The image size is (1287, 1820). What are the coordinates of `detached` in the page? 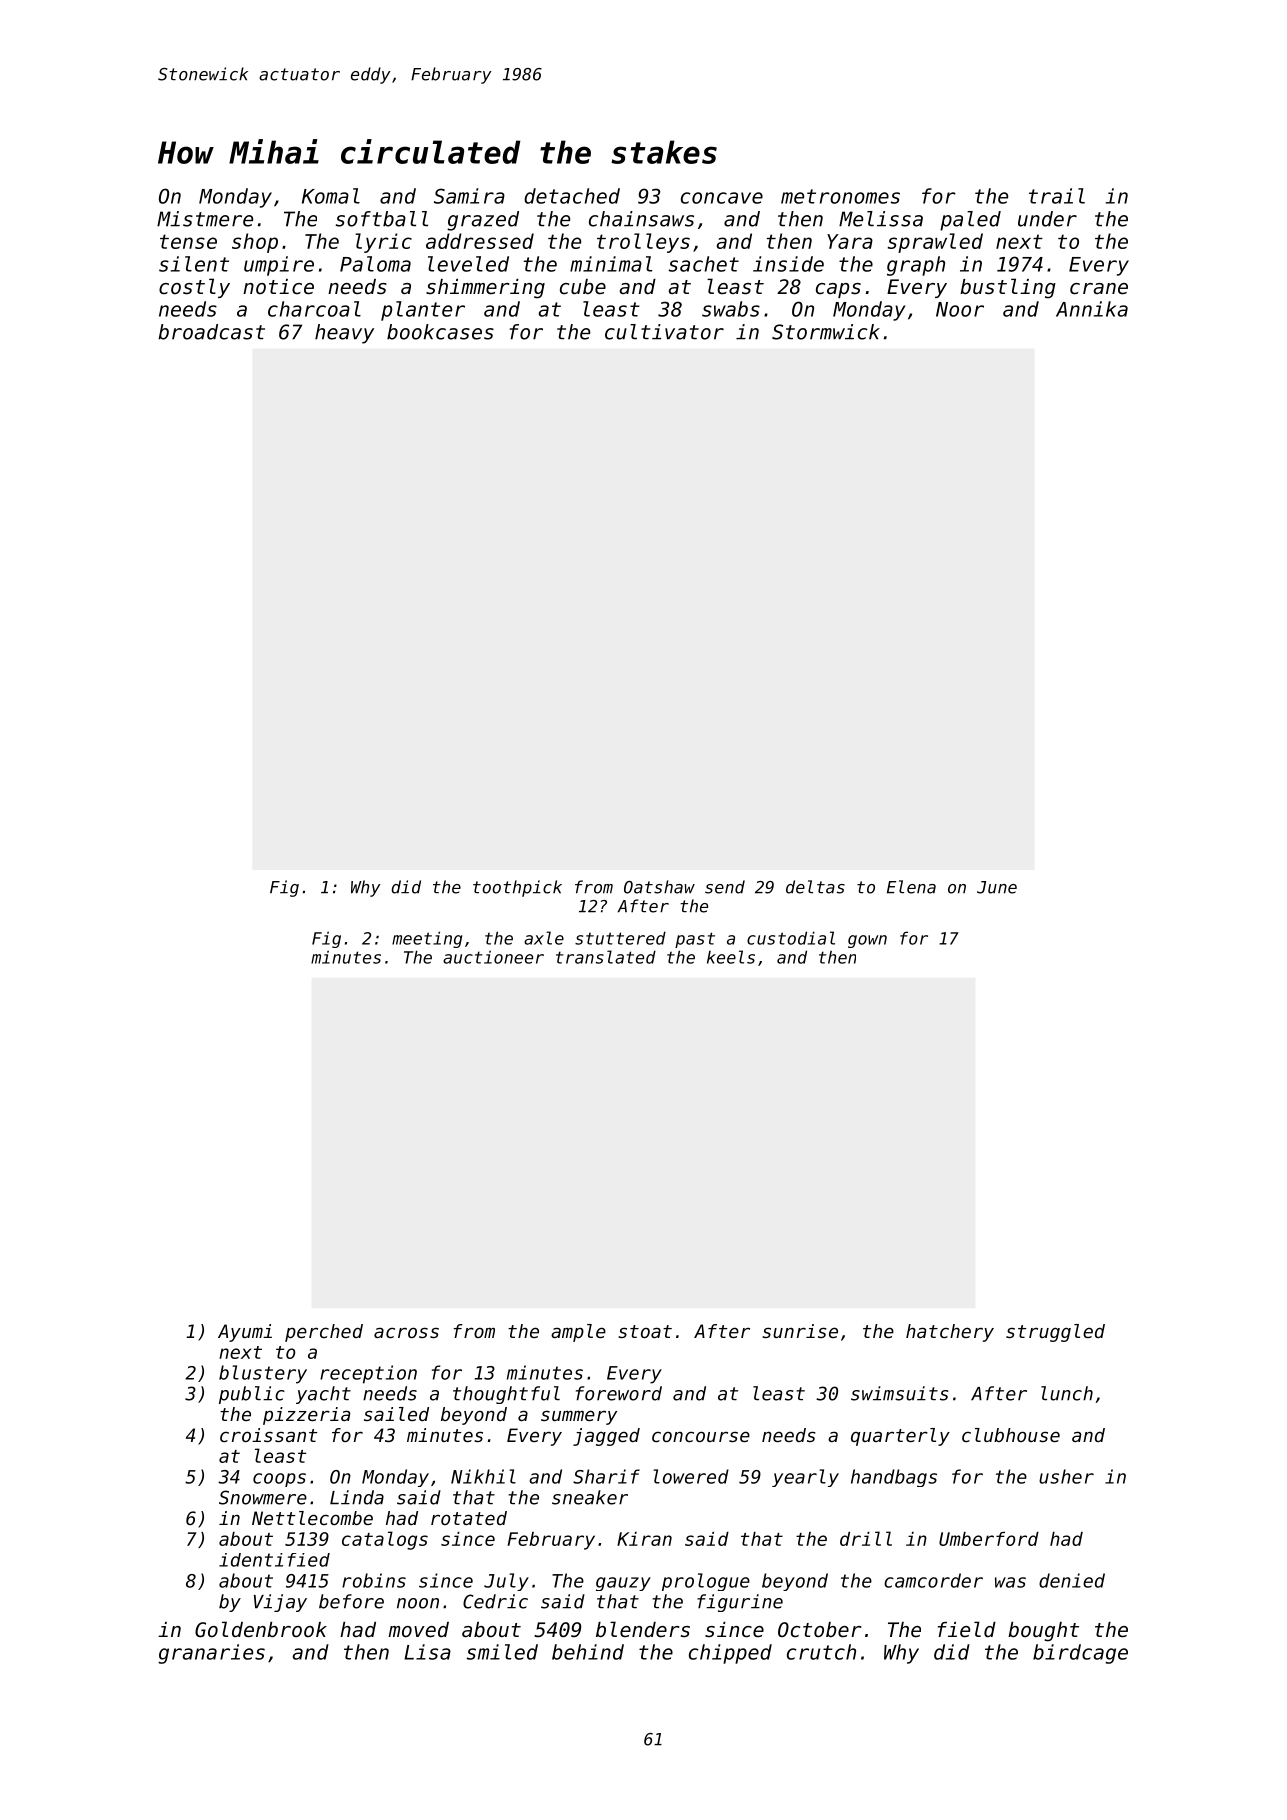 It's located at (572, 196).
